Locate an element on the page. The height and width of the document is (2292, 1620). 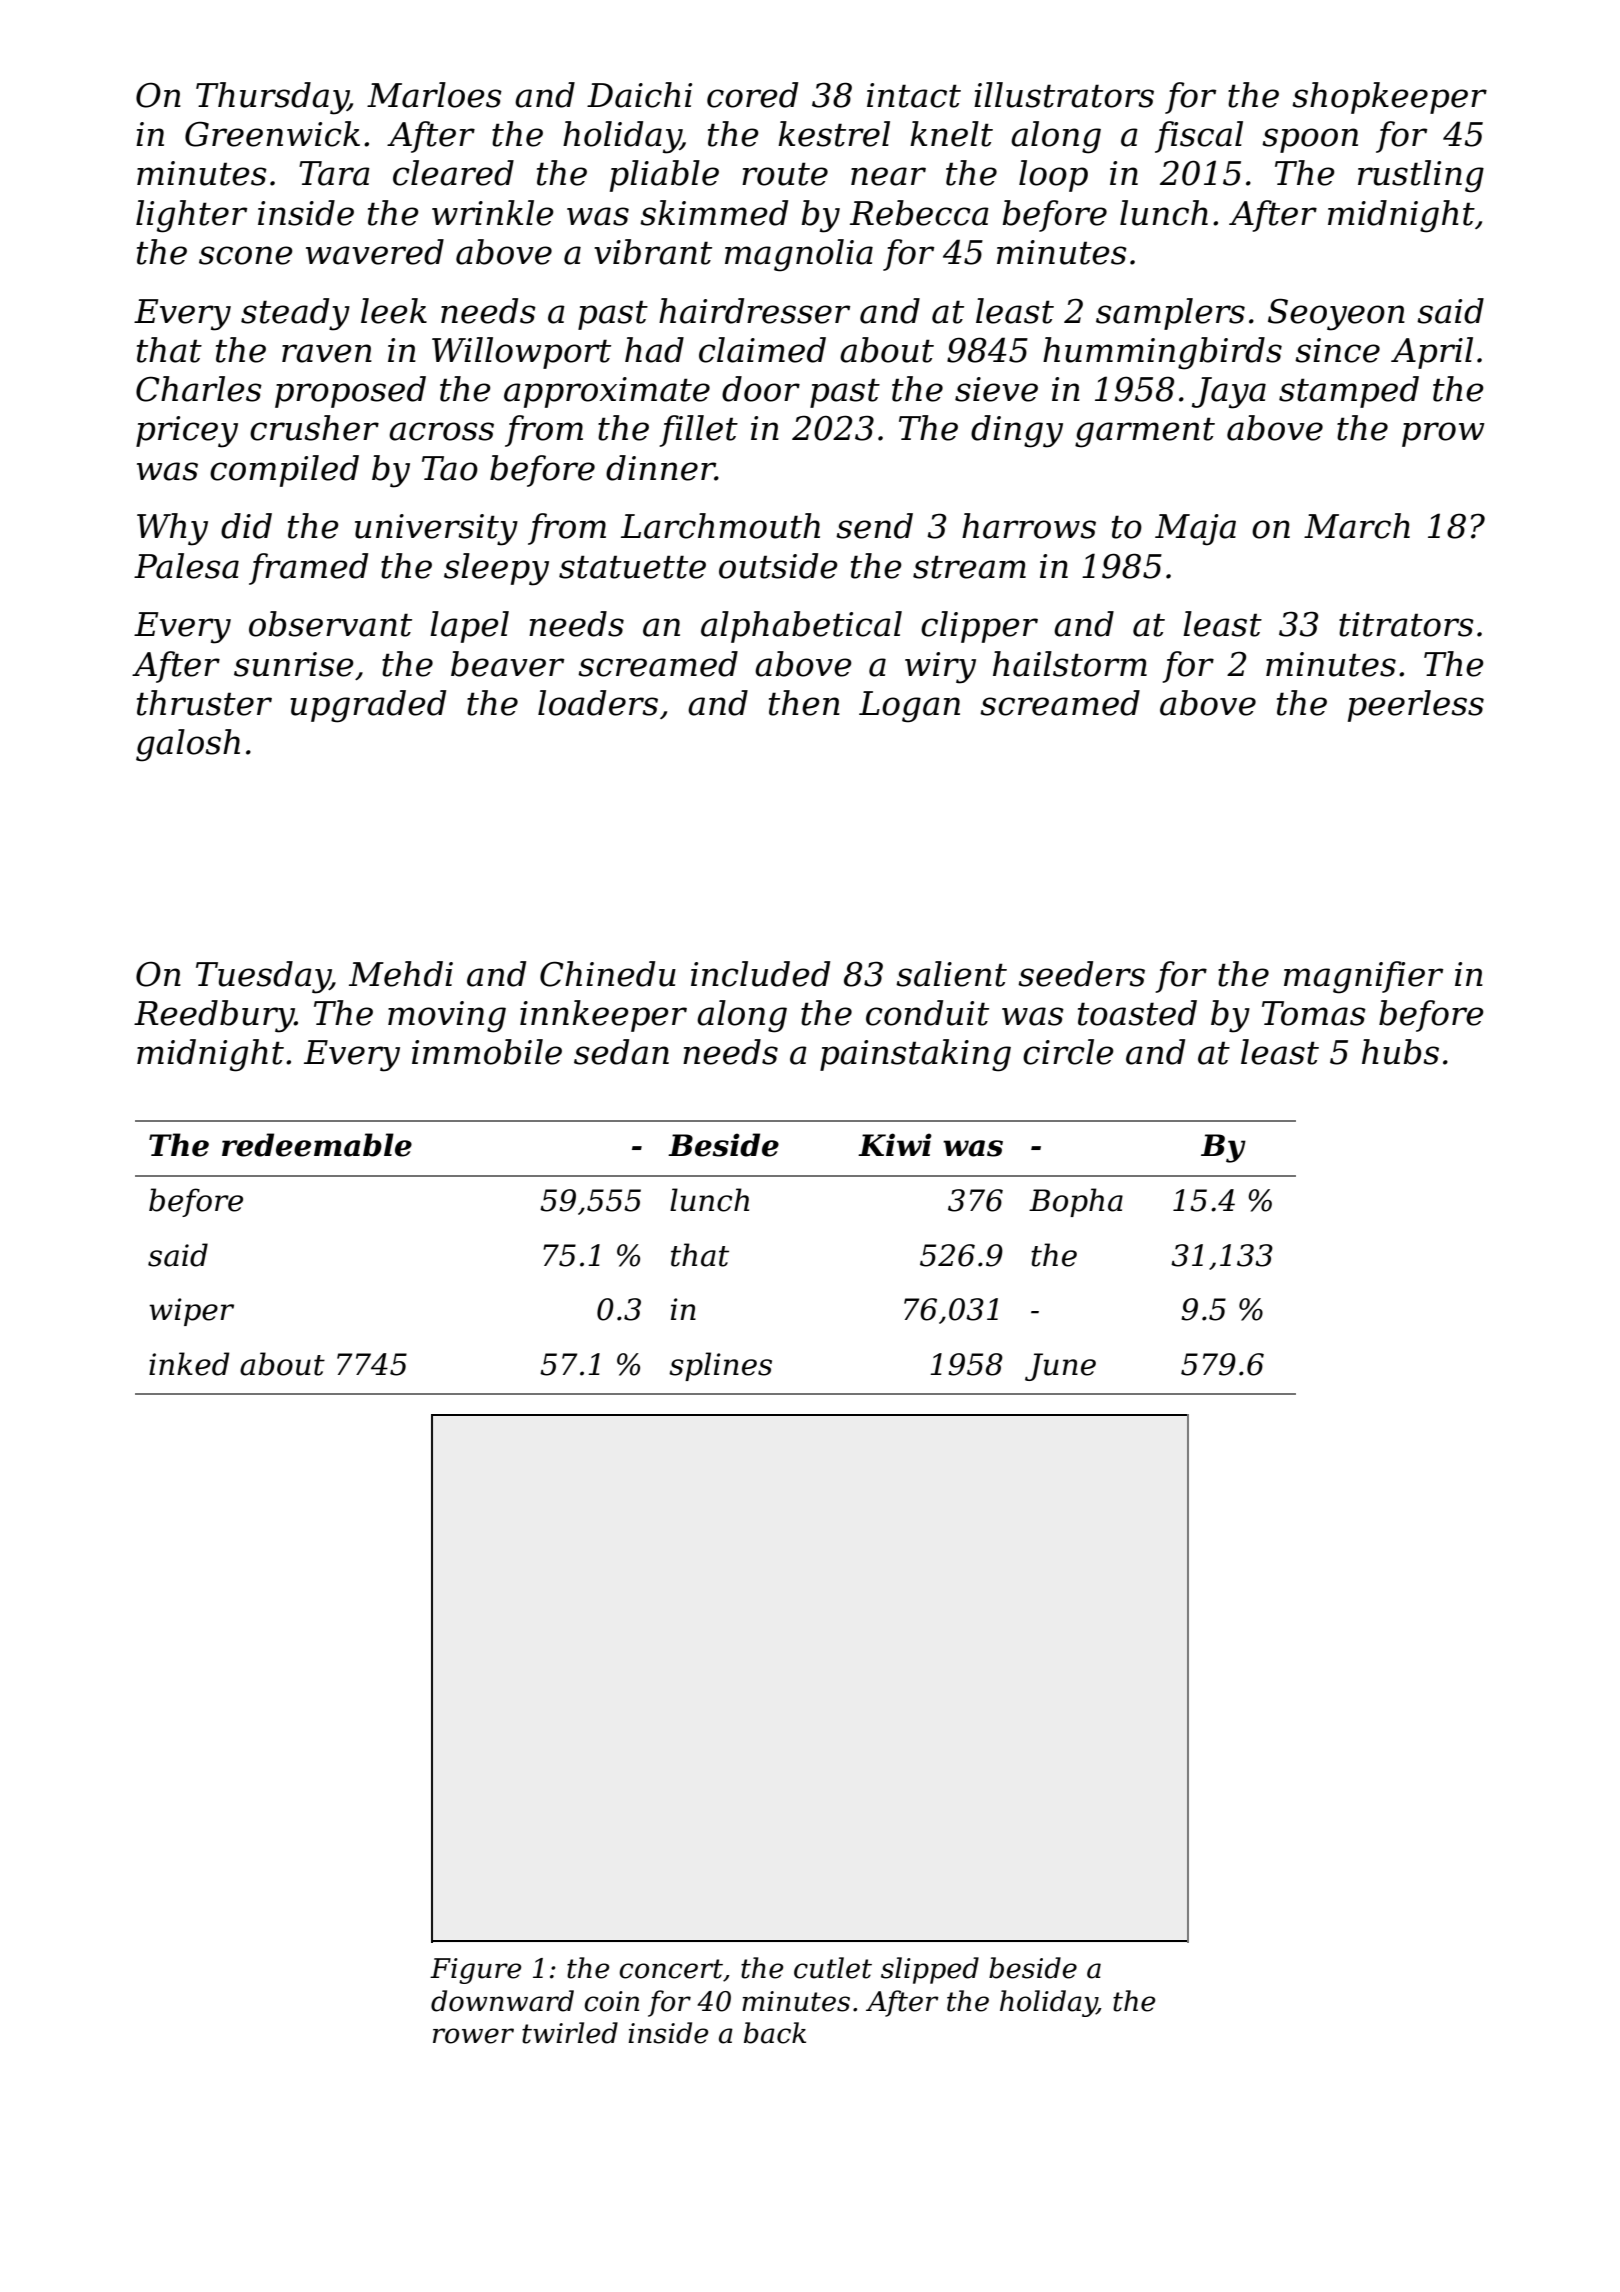
June is located at coordinates (1060, 1367).
